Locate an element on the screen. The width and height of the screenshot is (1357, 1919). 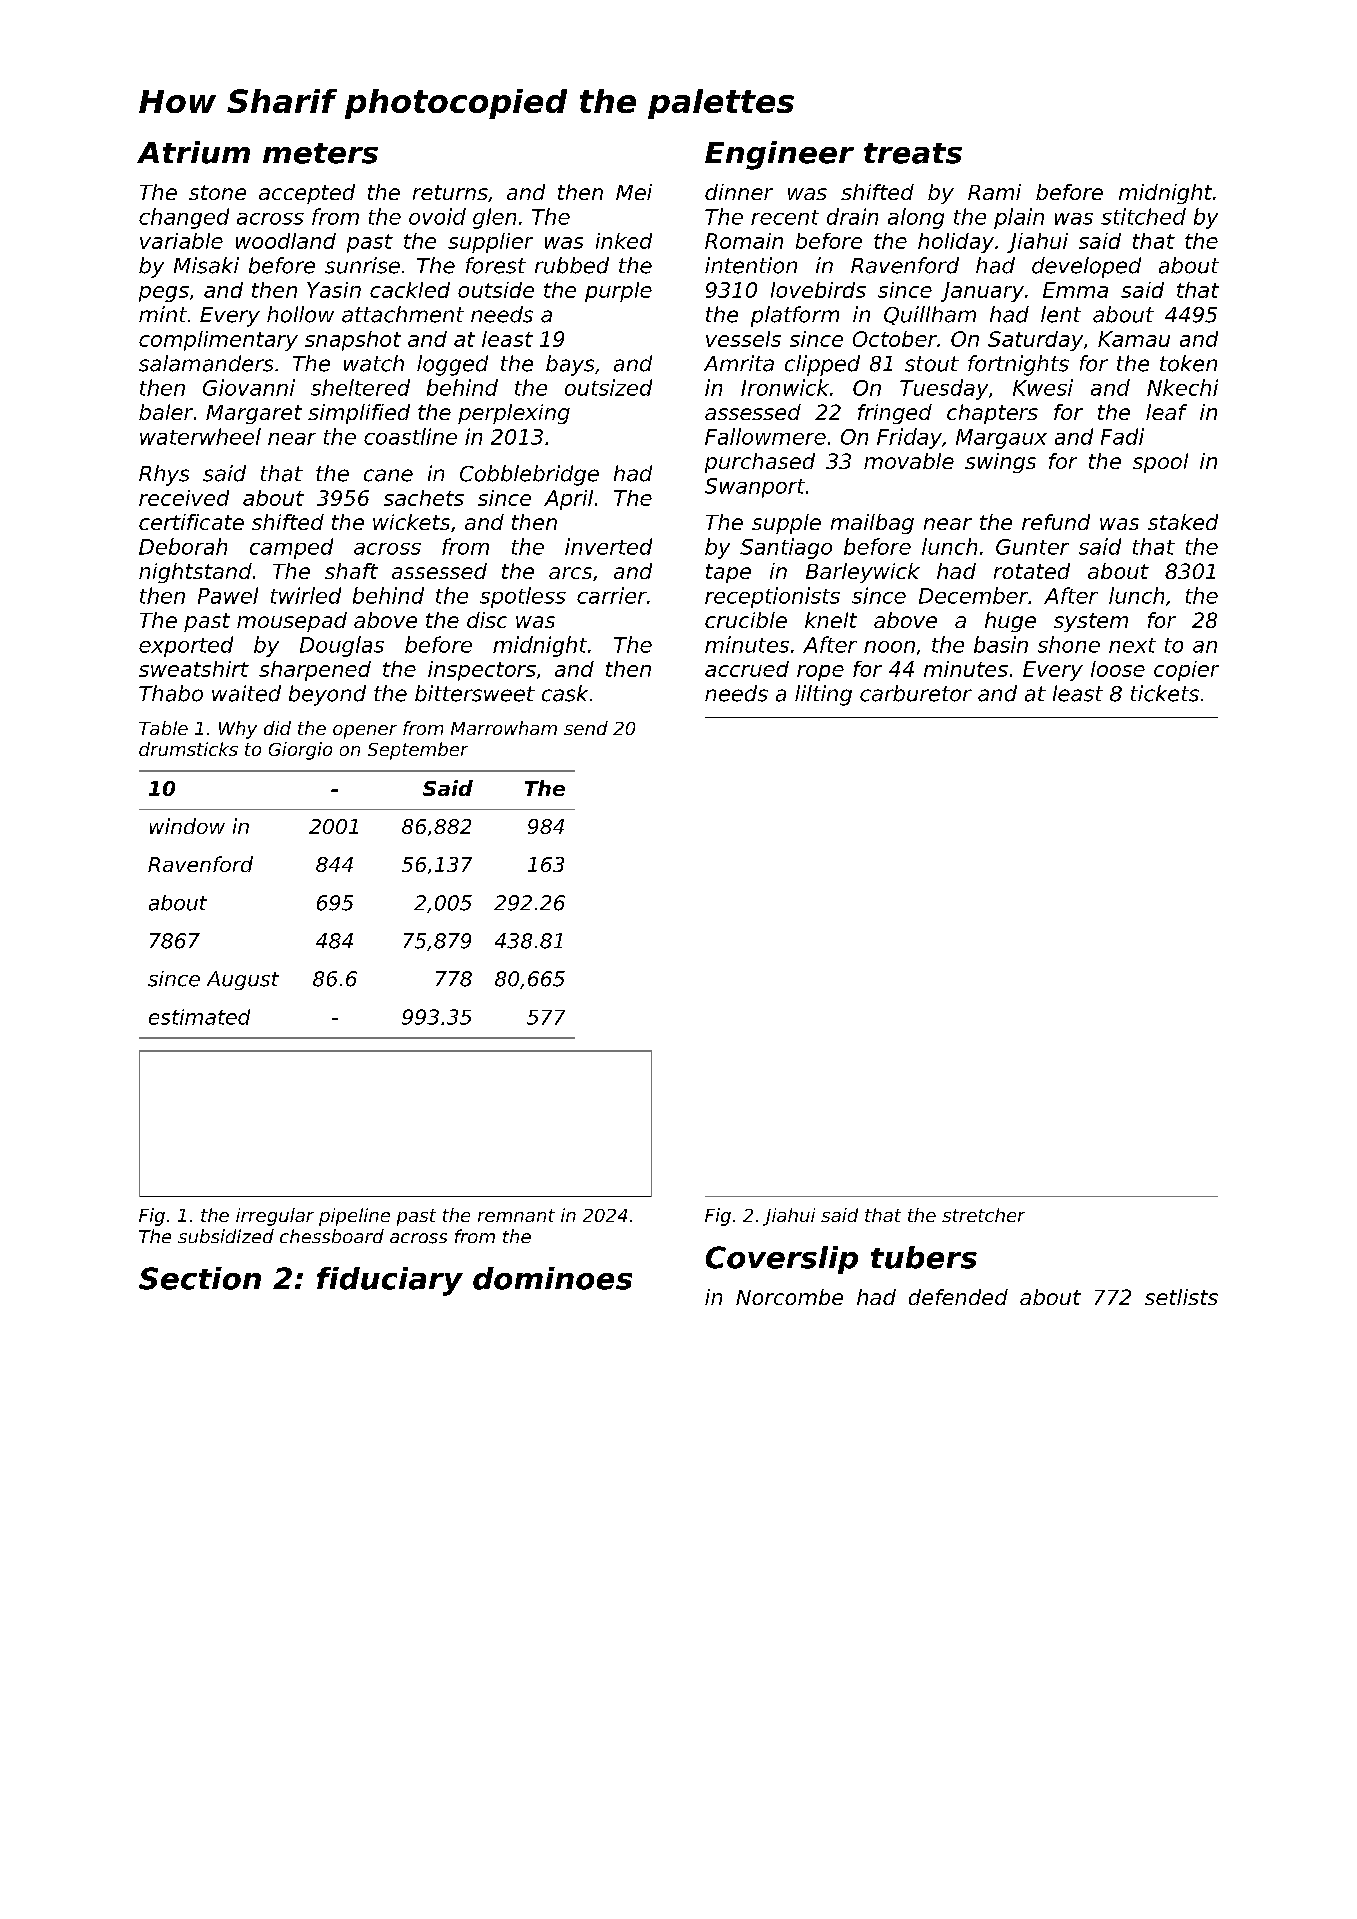
send is located at coordinates (586, 728).
